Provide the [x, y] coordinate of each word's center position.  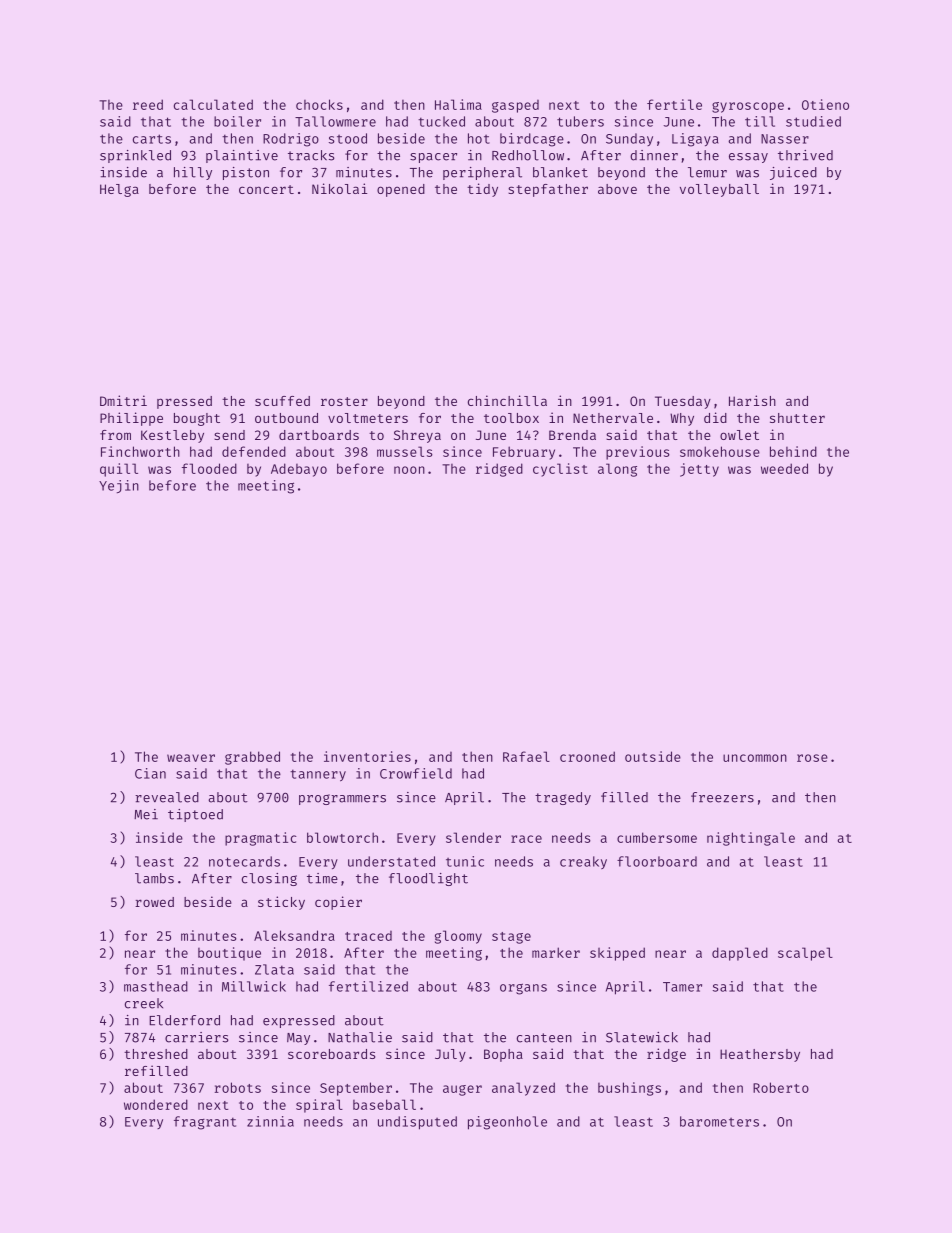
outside [653, 756]
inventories [367, 756]
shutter [797, 418]
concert [266, 189]
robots [238, 1087]
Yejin [119, 486]
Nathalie [360, 1037]
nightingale [751, 839]
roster [344, 401]
